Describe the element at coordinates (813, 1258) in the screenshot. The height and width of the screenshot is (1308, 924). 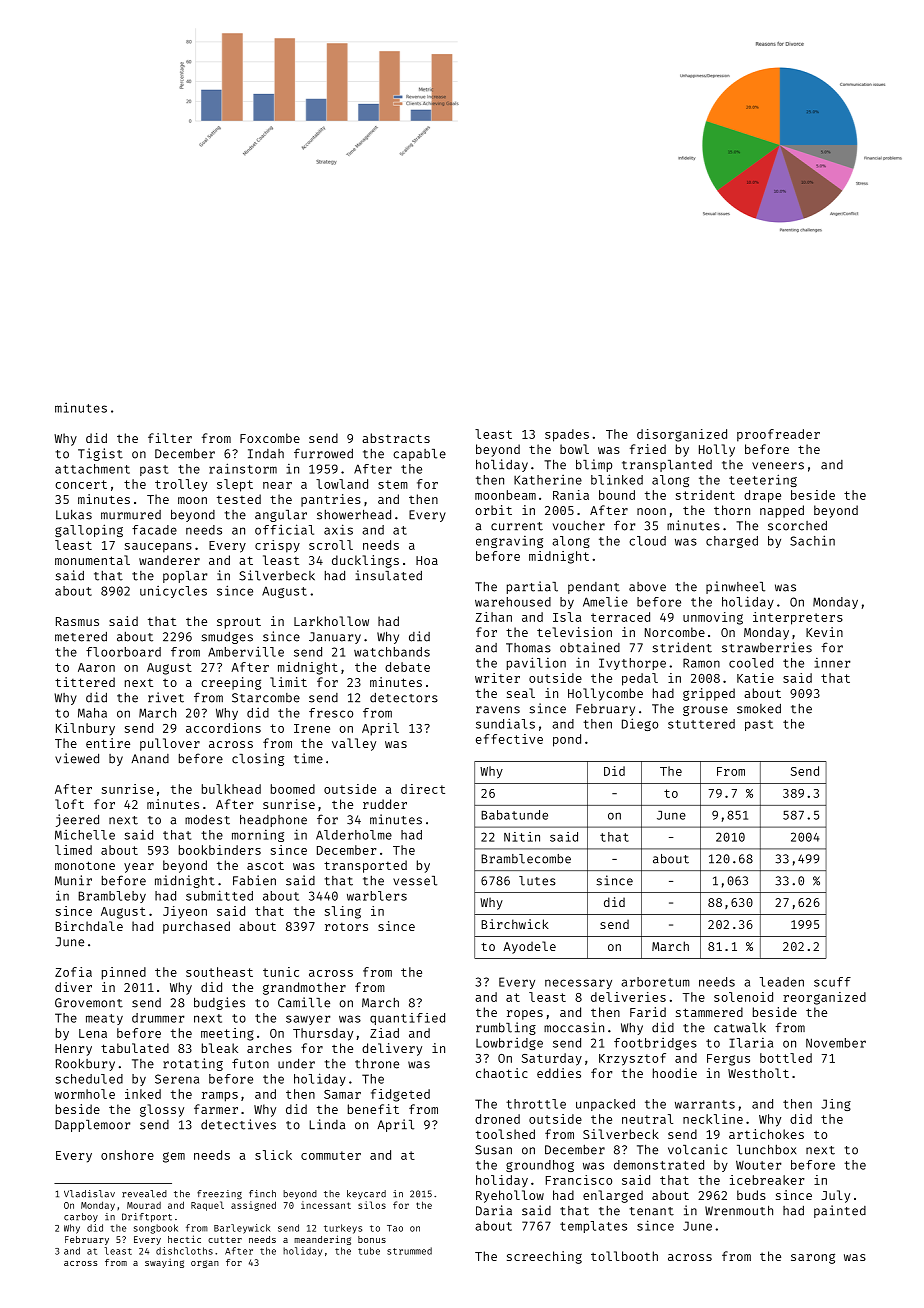
I see `sarong` at that location.
